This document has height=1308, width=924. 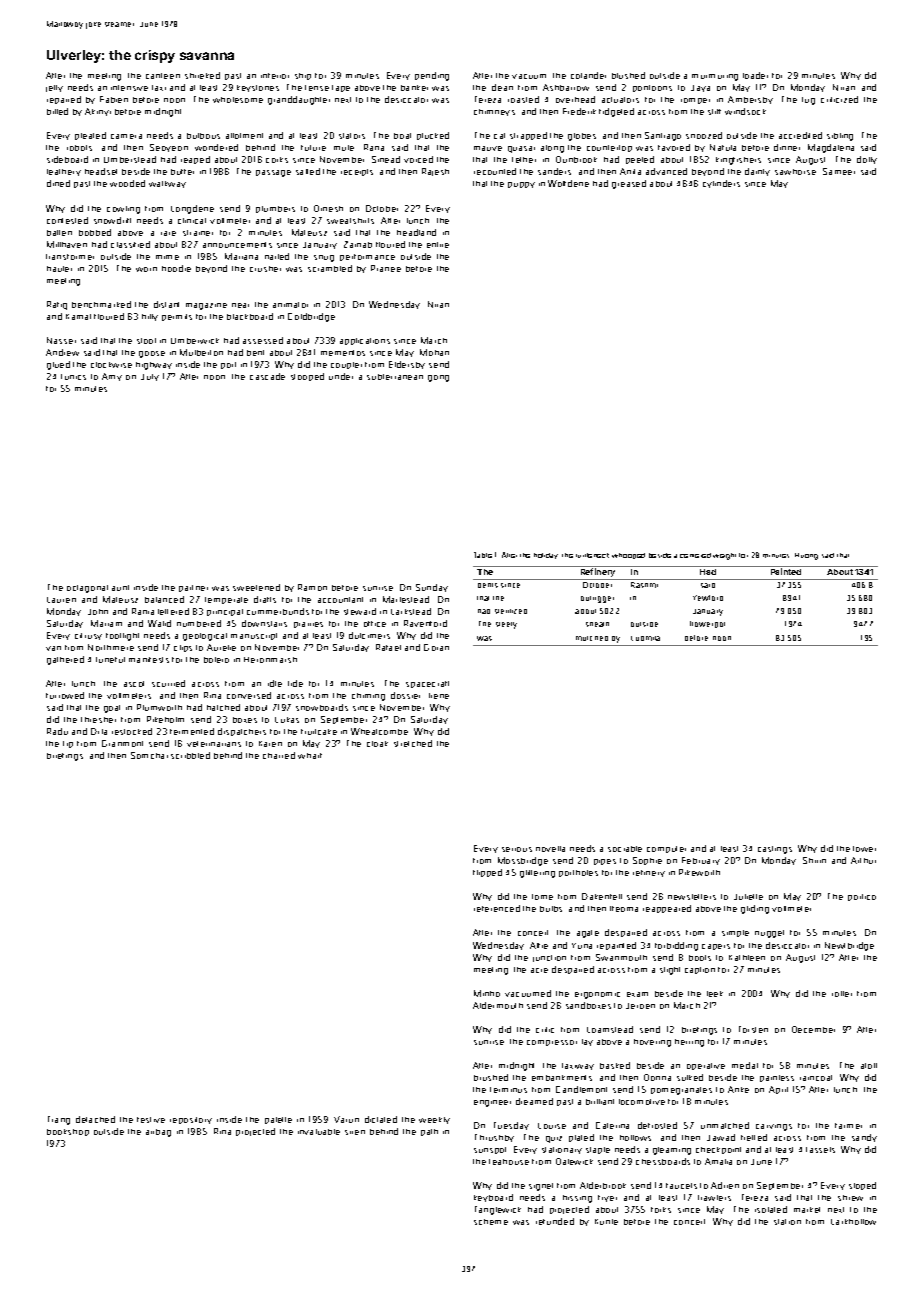 What do you see at coordinates (67, 220) in the document?
I see `contested` at bounding box center [67, 220].
